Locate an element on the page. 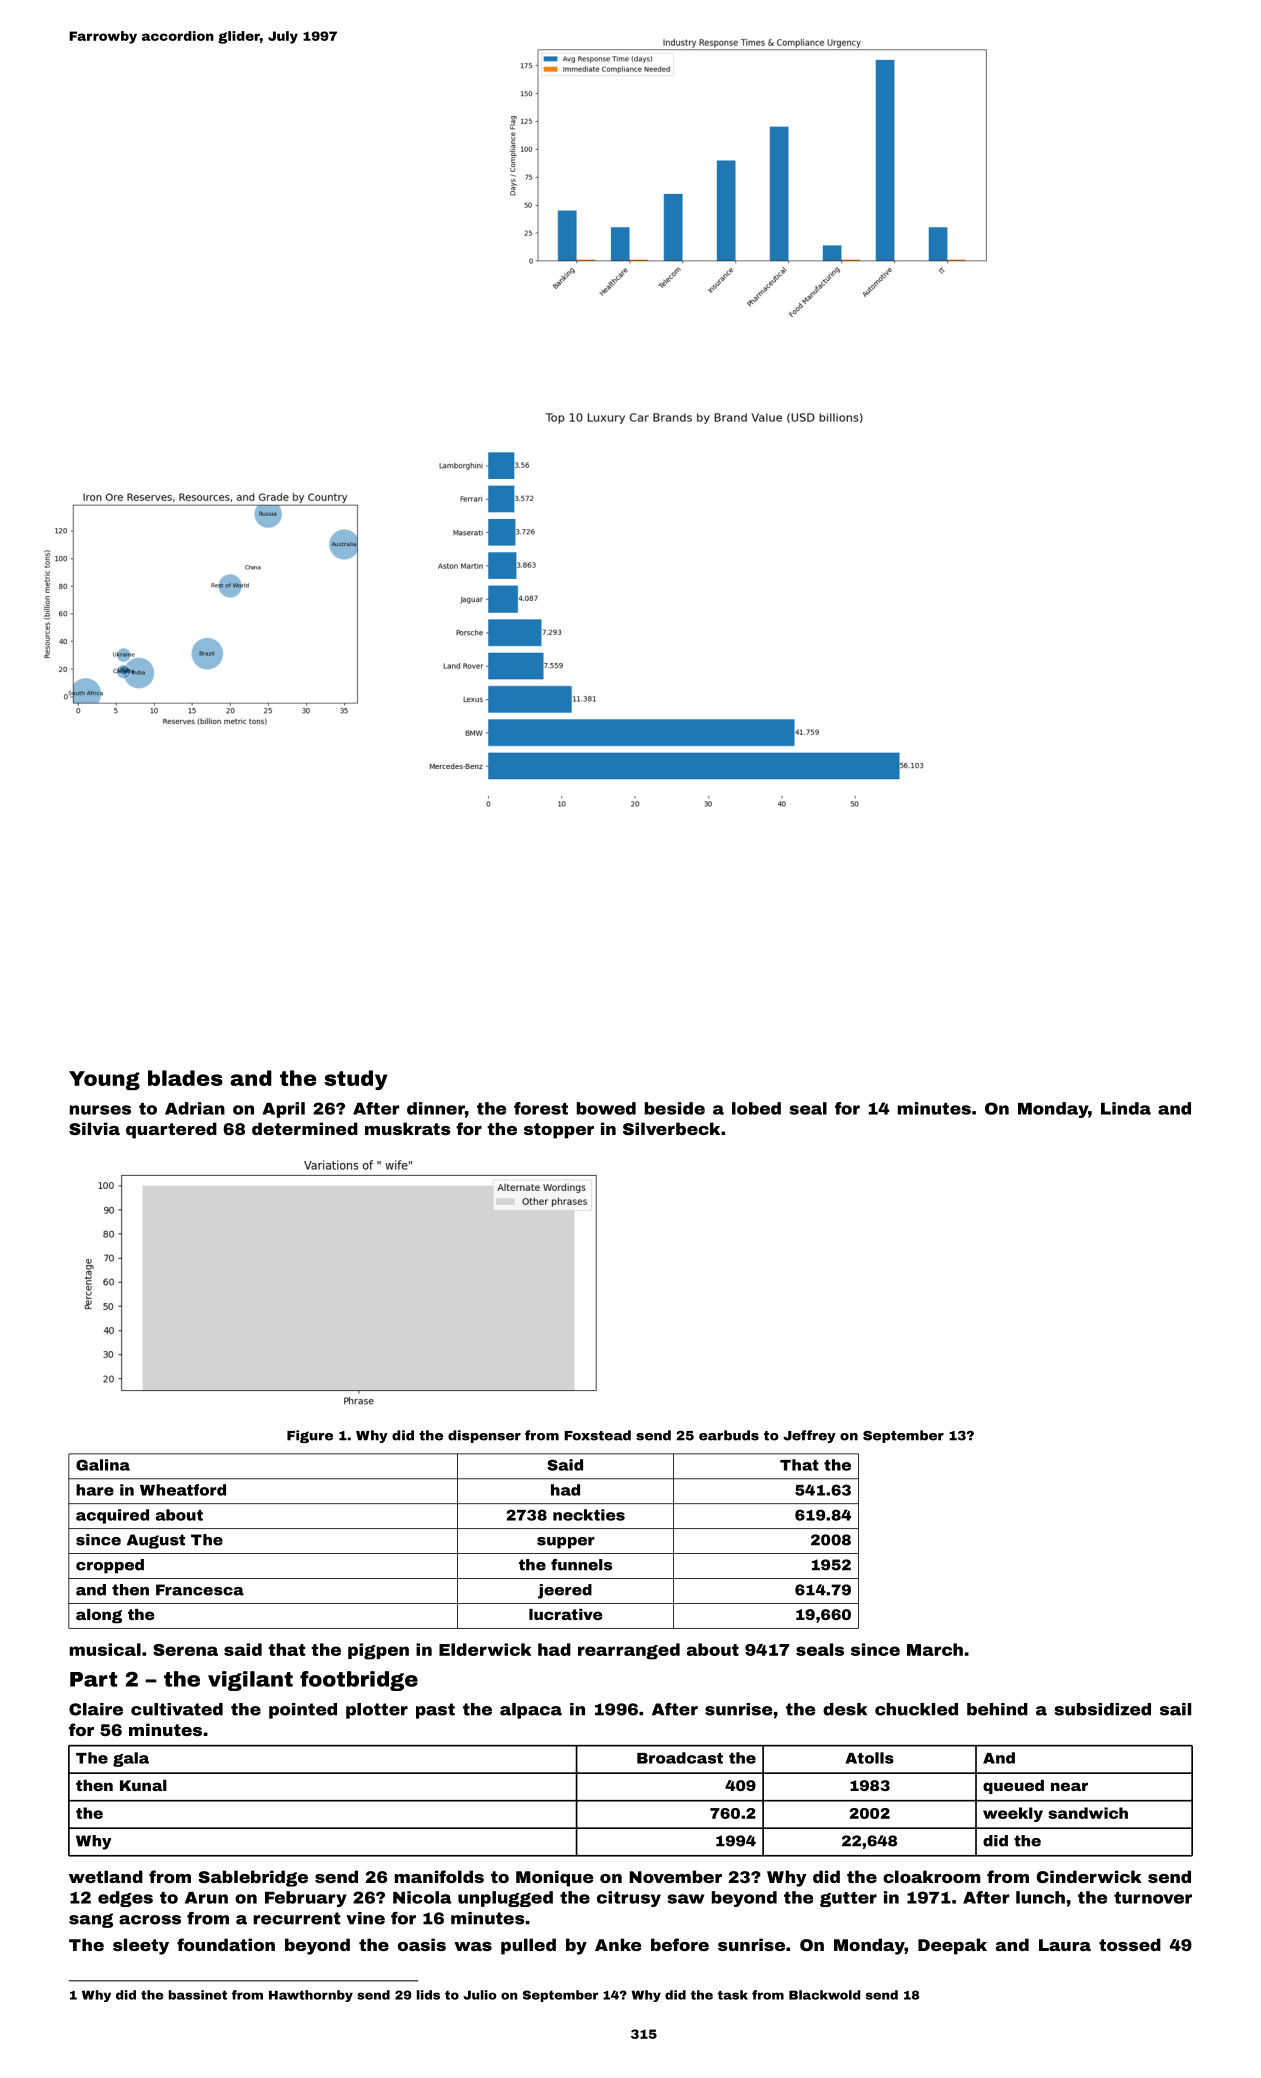  lobed is located at coordinates (756, 1108).
